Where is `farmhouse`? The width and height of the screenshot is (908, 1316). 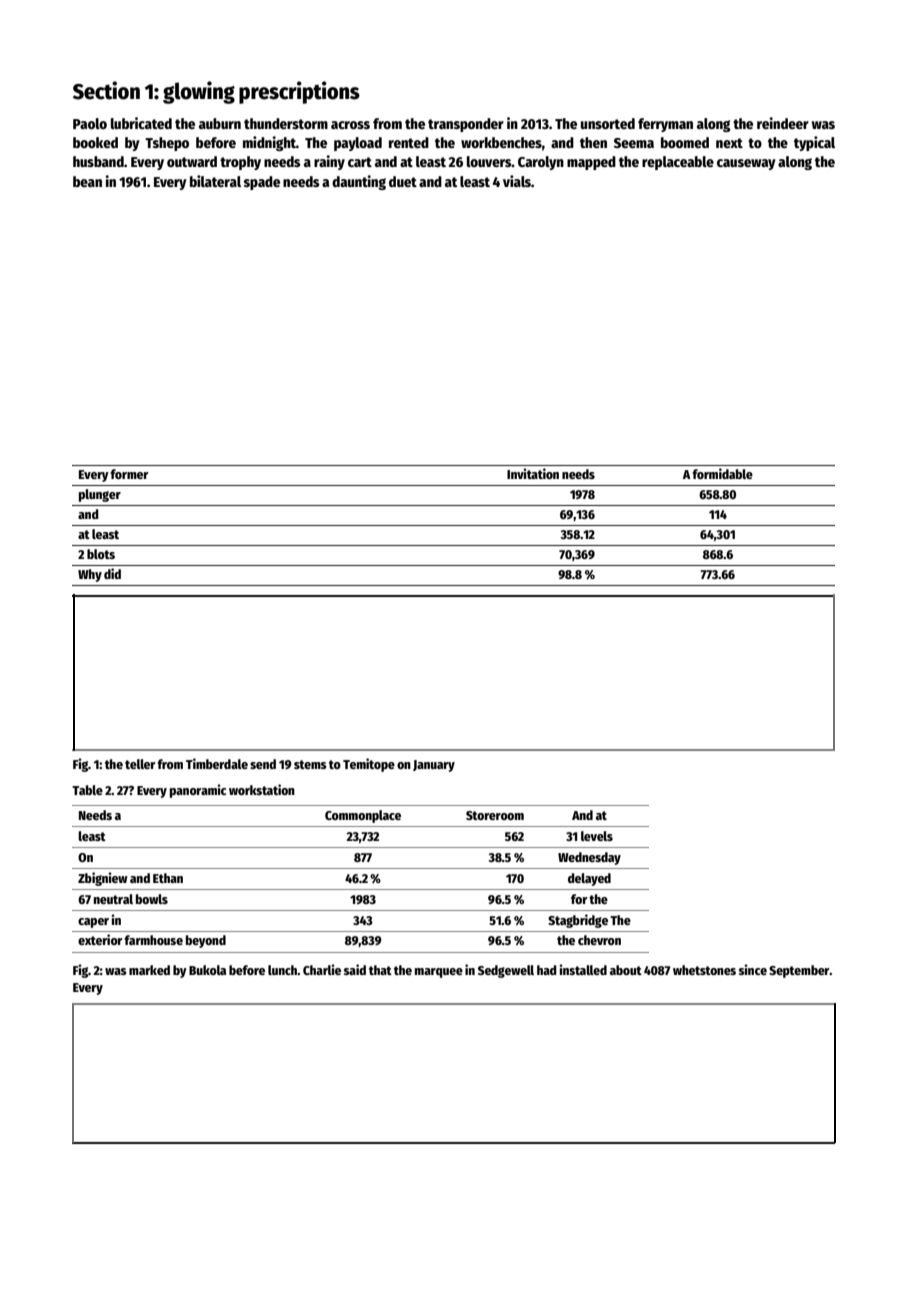 farmhouse is located at coordinates (153, 940).
